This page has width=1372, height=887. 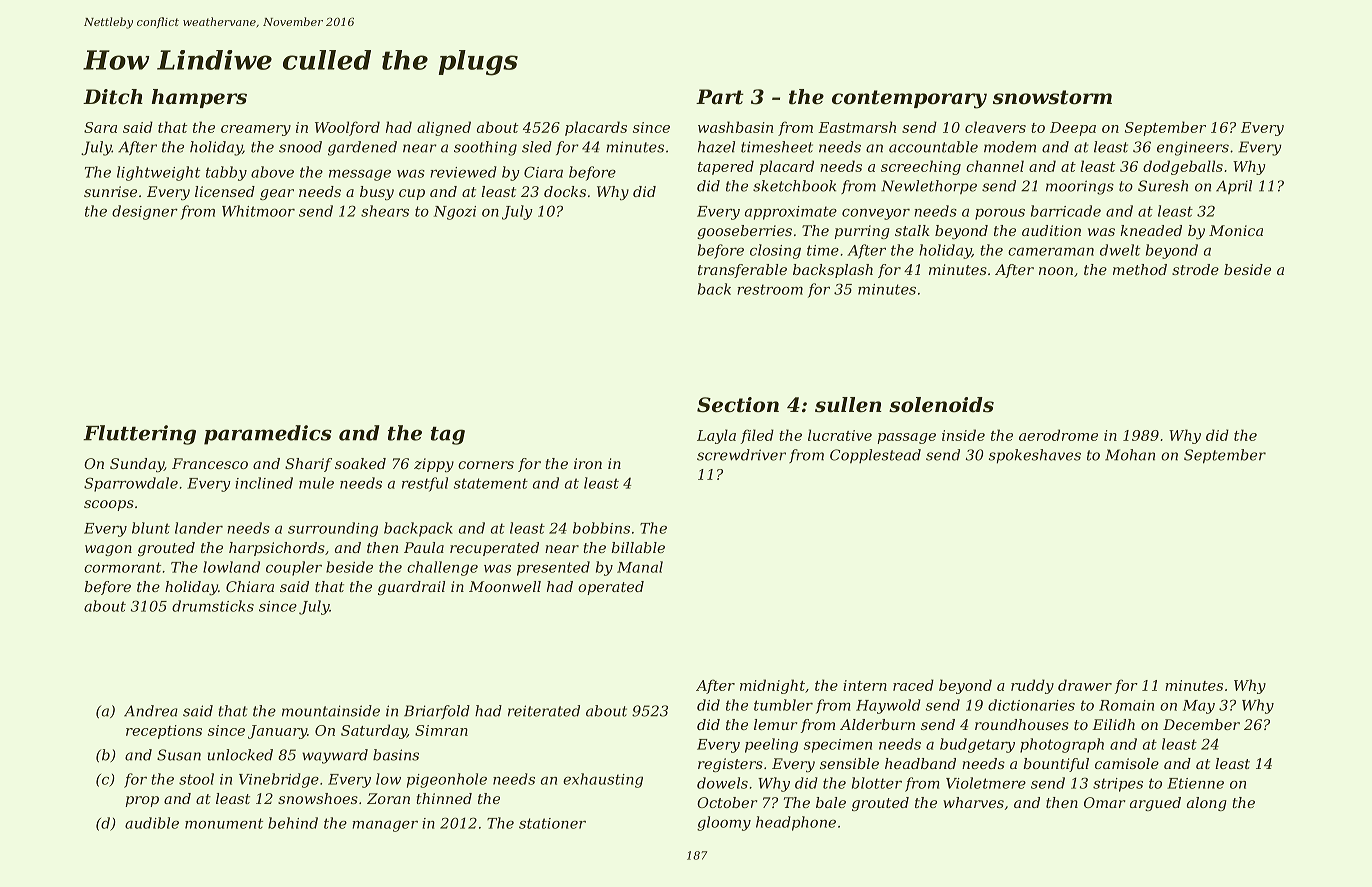 What do you see at coordinates (425, 484) in the page?
I see `restful` at bounding box center [425, 484].
